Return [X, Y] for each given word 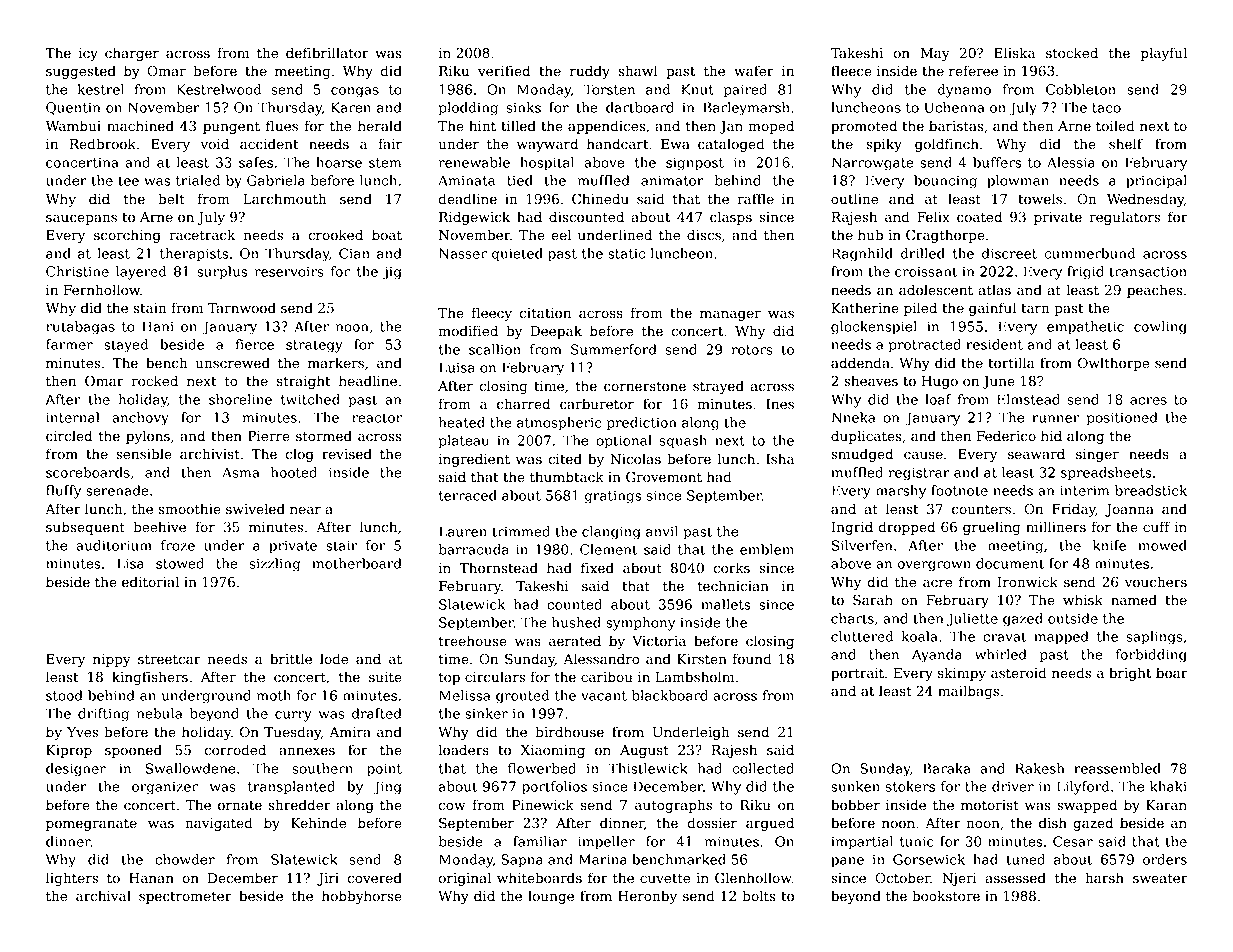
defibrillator [327, 53]
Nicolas [635, 459]
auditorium [114, 545]
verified [504, 71]
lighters [72, 879]
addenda [860, 363]
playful [1164, 54]
